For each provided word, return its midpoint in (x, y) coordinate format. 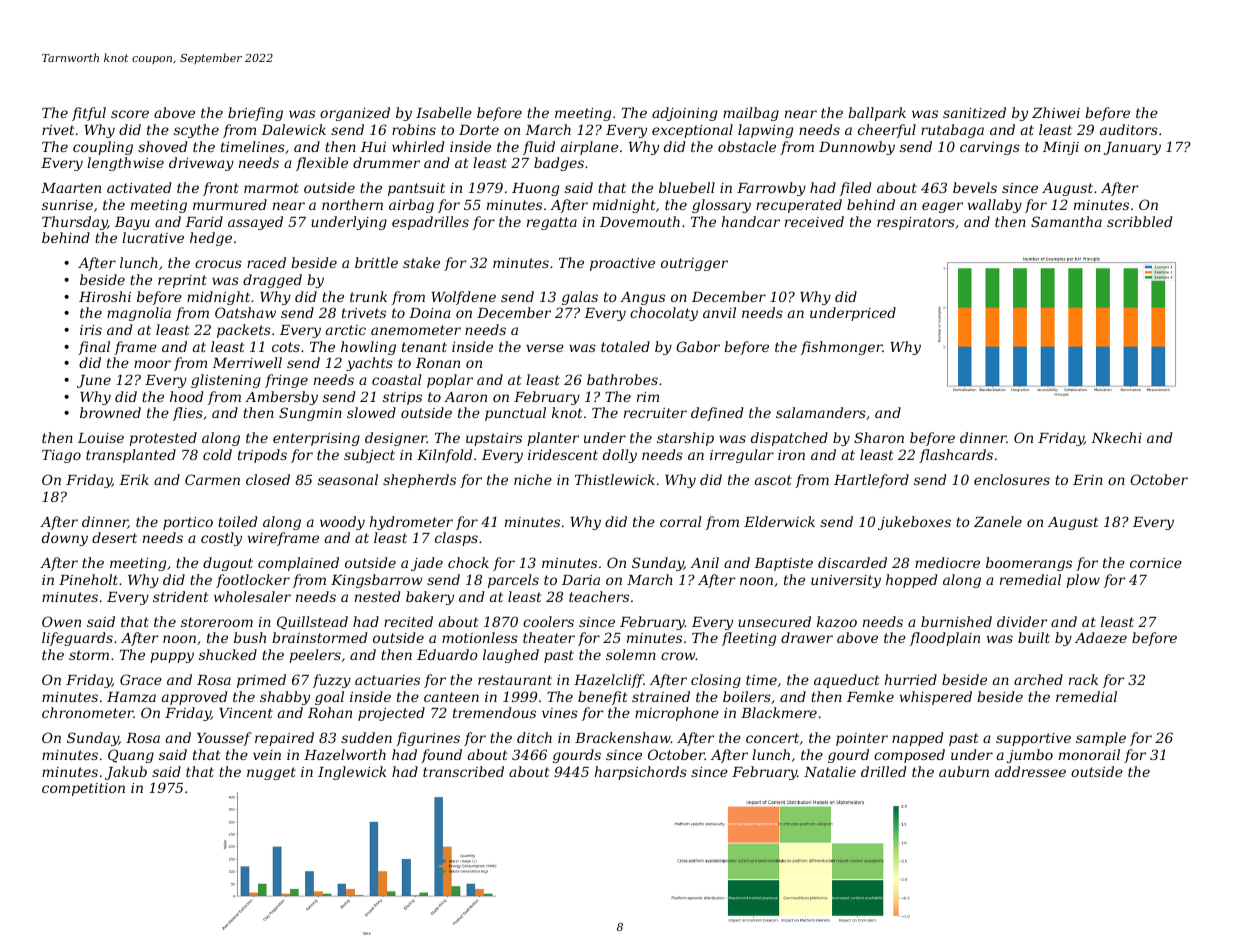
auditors (1129, 129)
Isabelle (444, 112)
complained (298, 564)
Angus (642, 298)
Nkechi (1116, 437)
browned (110, 412)
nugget (271, 773)
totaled (625, 346)
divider (1022, 621)
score (130, 114)
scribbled (1139, 221)
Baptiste (783, 564)
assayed (255, 223)
